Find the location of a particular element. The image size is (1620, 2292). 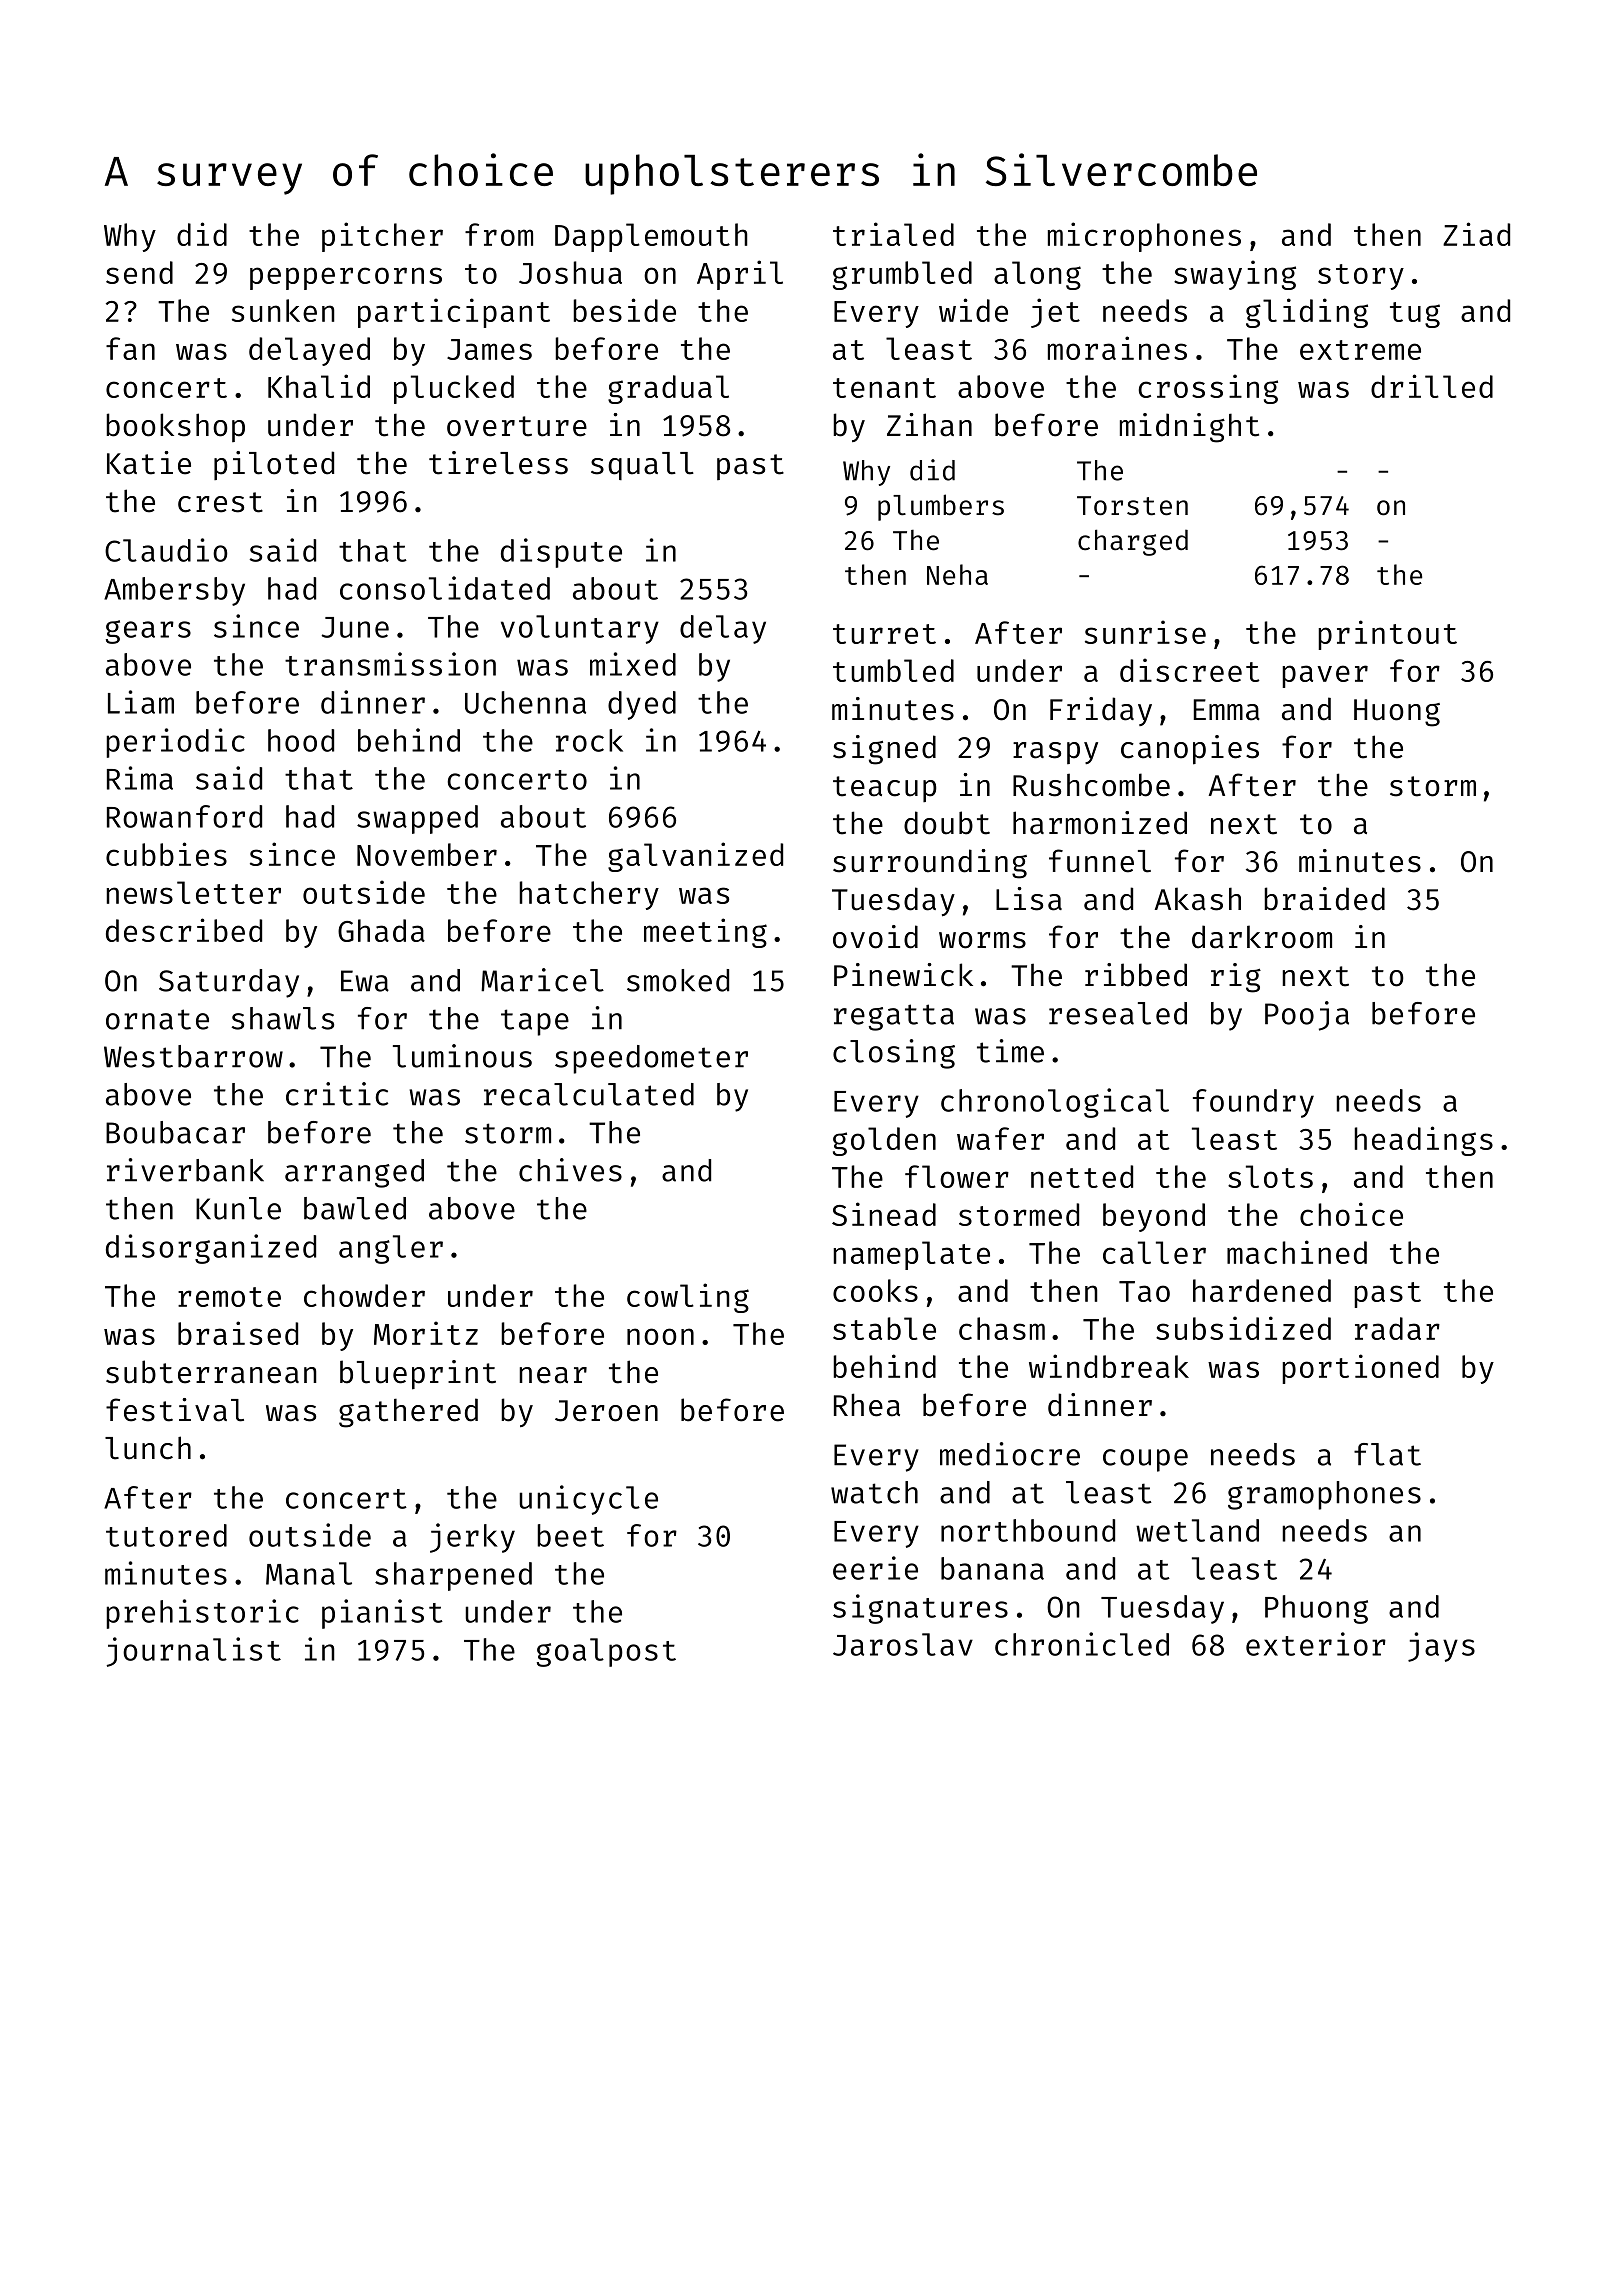

pitcher is located at coordinates (382, 237).
